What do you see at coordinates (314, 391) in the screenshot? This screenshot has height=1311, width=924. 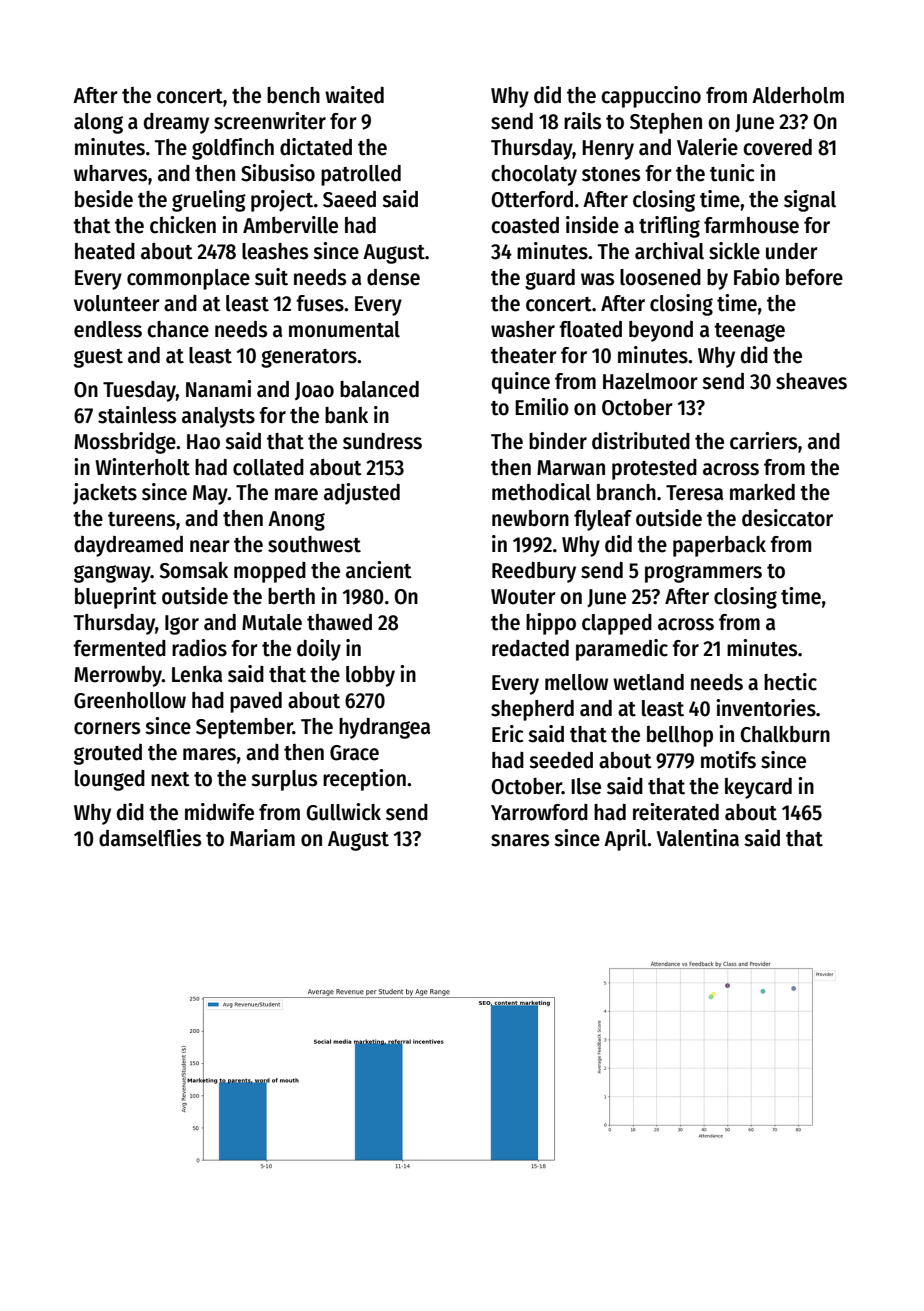 I see `Joao` at bounding box center [314, 391].
